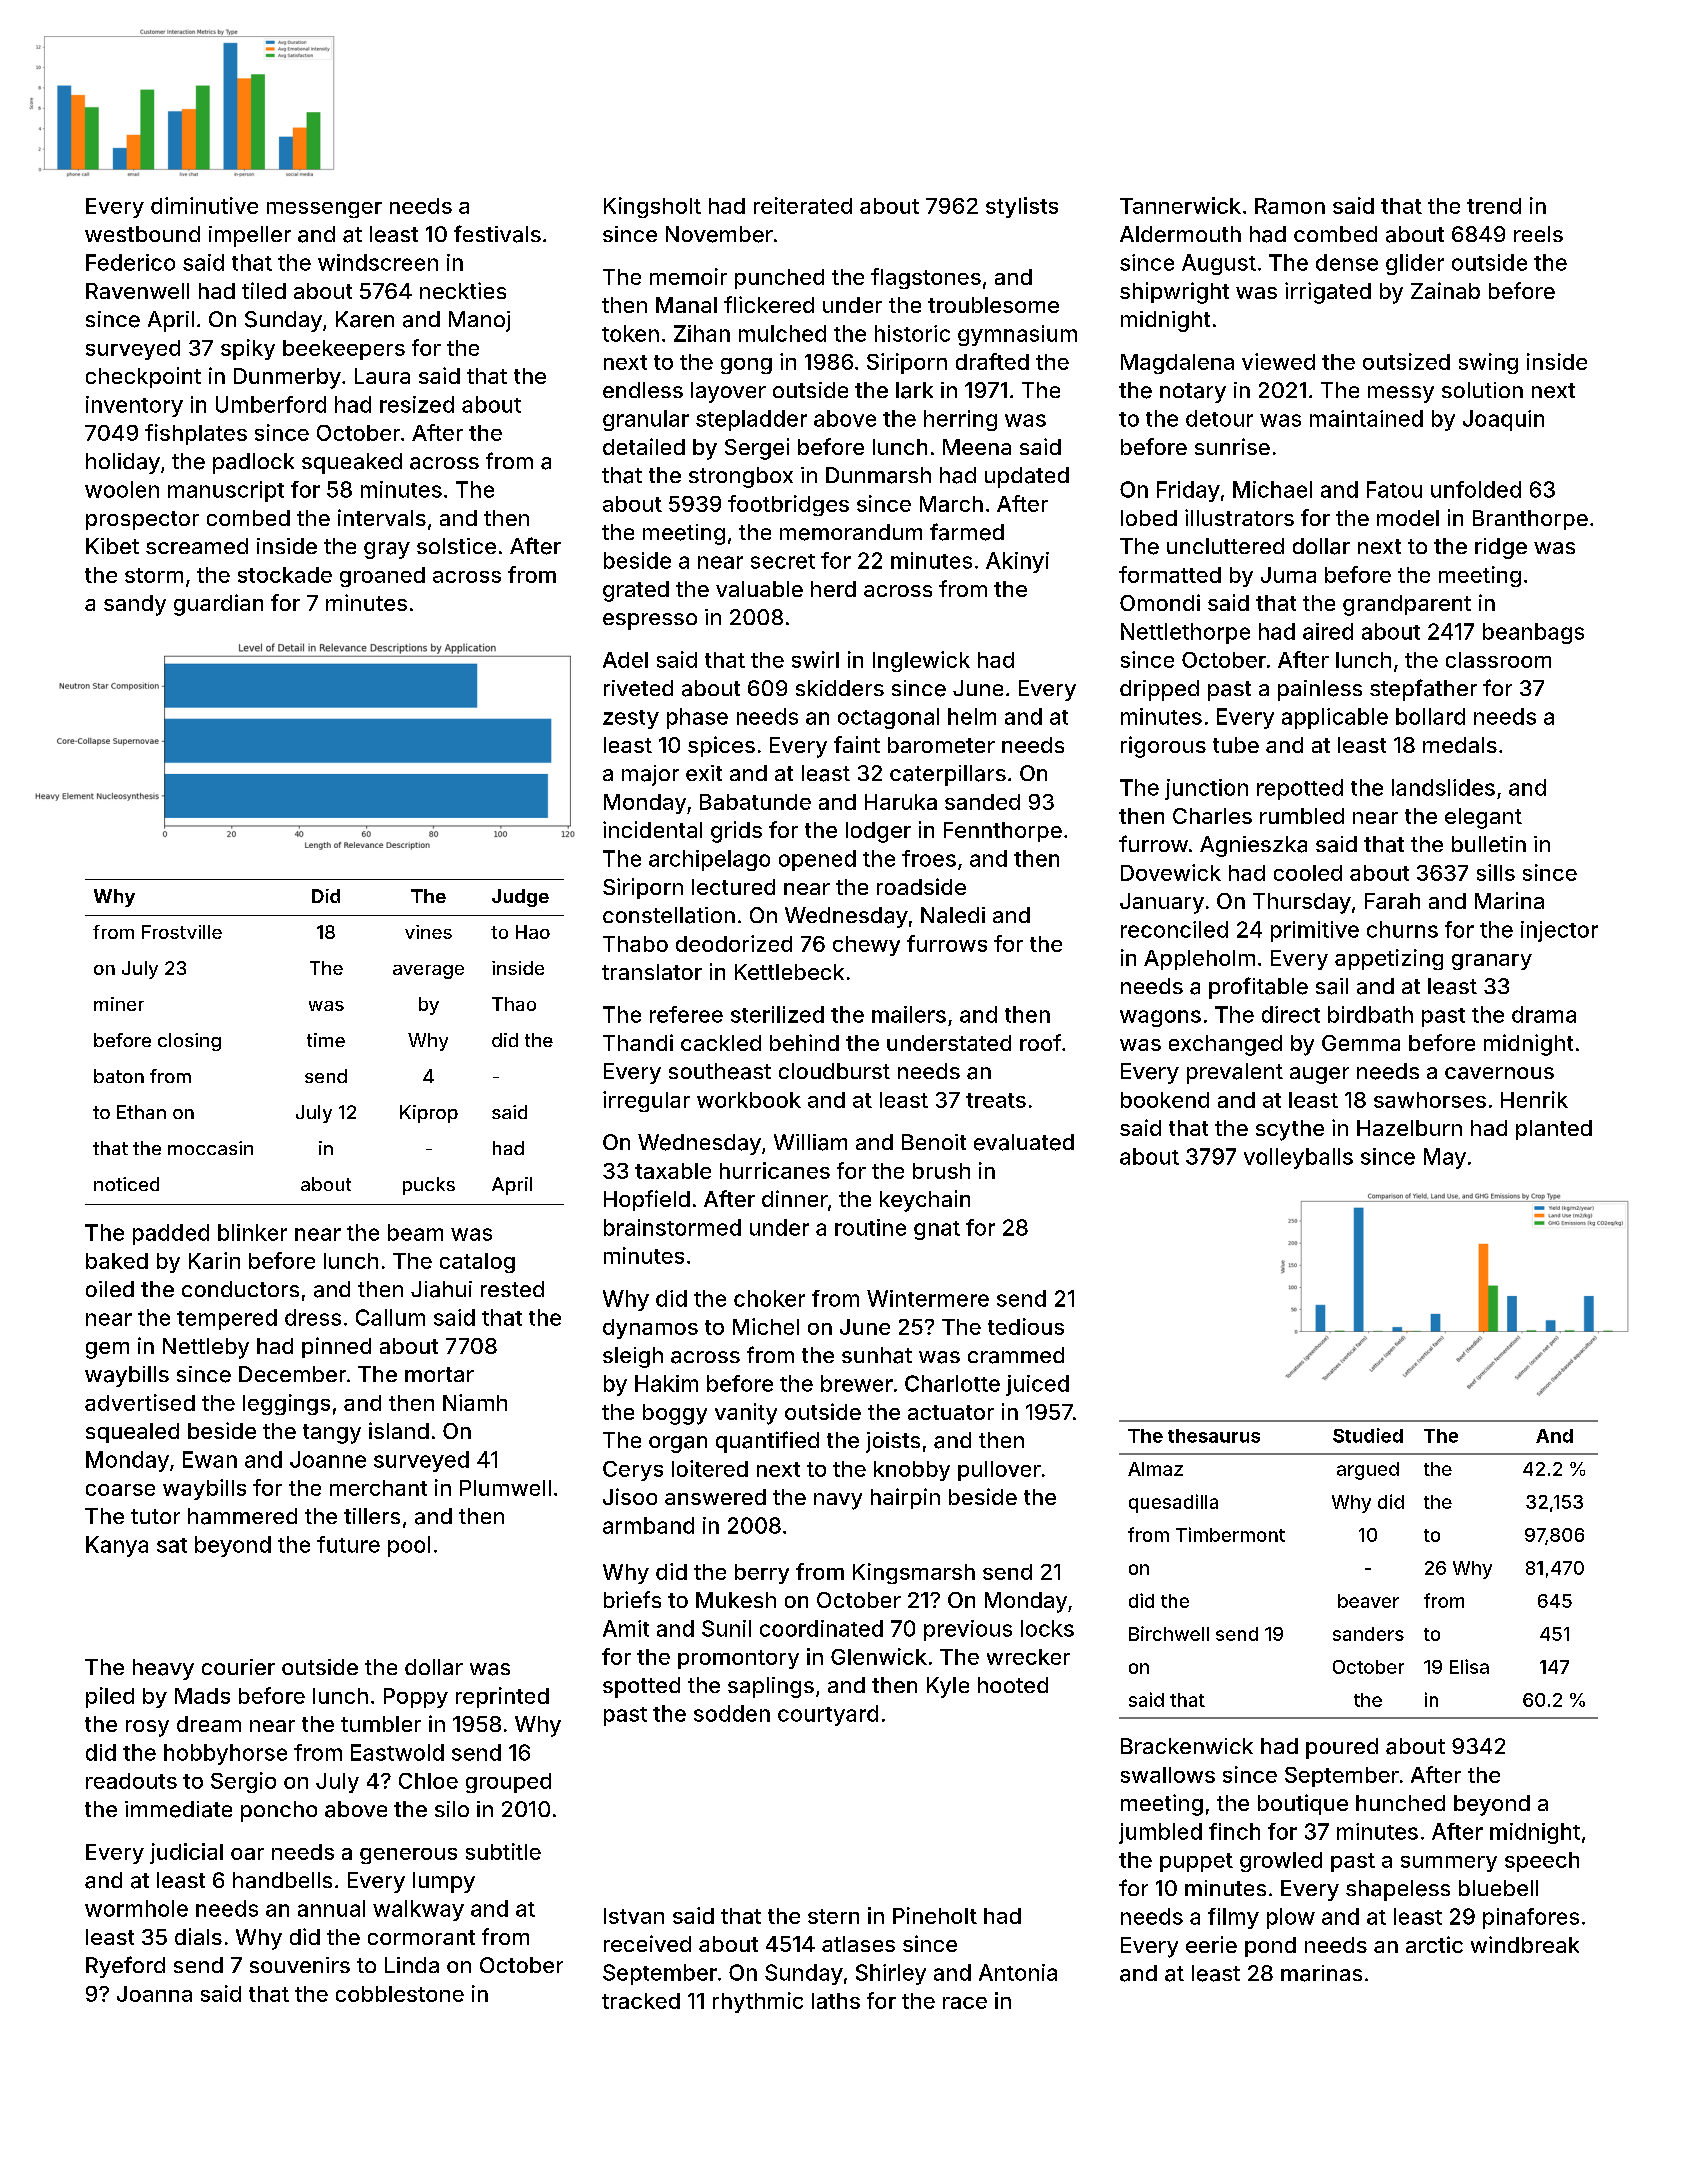  Describe the element at coordinates (893, 1442) in the screenshot. I see `joists` at that location.
